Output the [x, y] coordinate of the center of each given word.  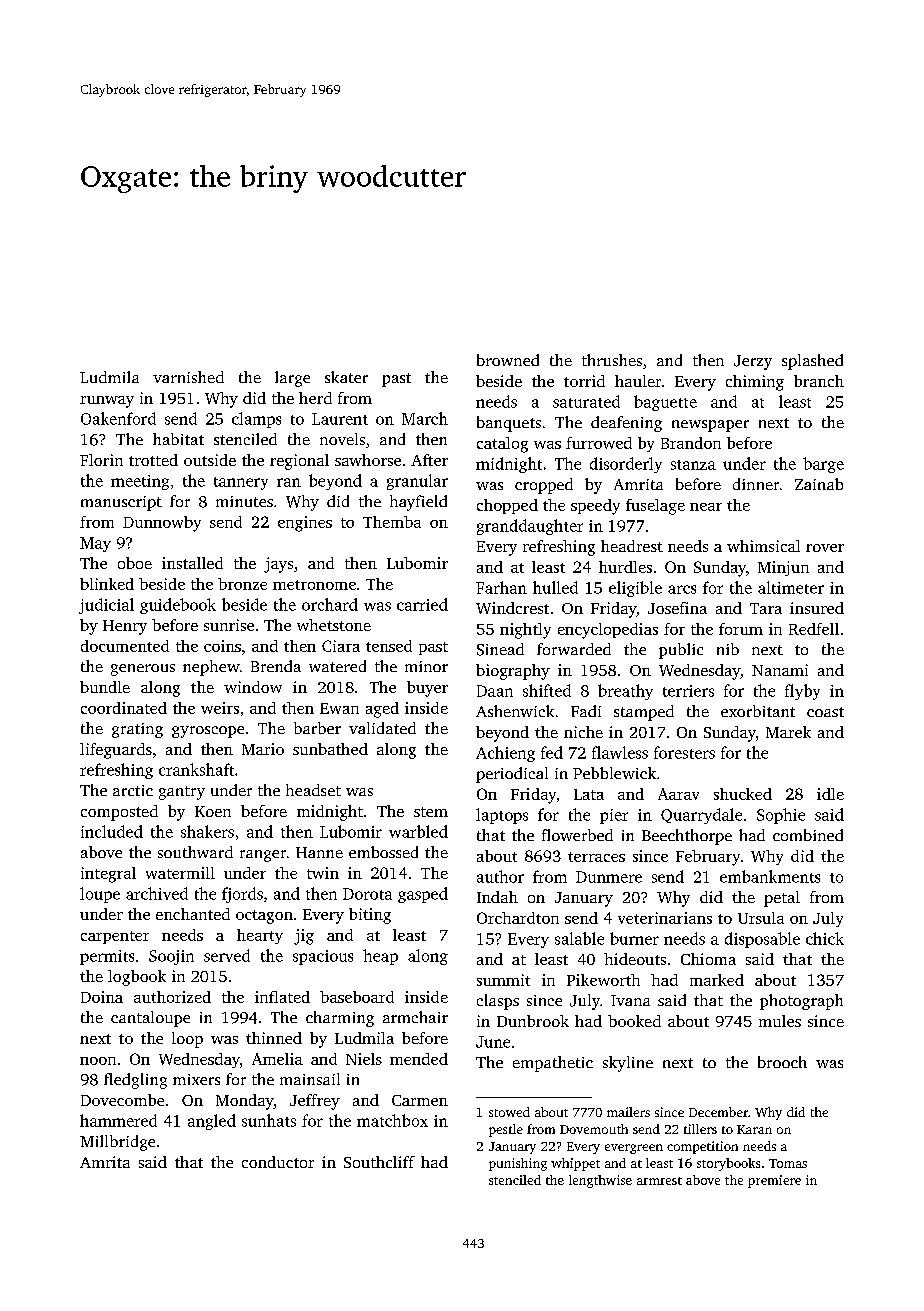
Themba [392, 522]
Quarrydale [701, 816]
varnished [188, 377]
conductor [278, 1162]
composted [119, 813]
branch [819, 381]
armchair [415, 1017]
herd [315, 398]
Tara [766, 608]
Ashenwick [515, 711]
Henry [125, 627]
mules [780, 1021]
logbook [137, 978]
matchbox [392, 1120]
